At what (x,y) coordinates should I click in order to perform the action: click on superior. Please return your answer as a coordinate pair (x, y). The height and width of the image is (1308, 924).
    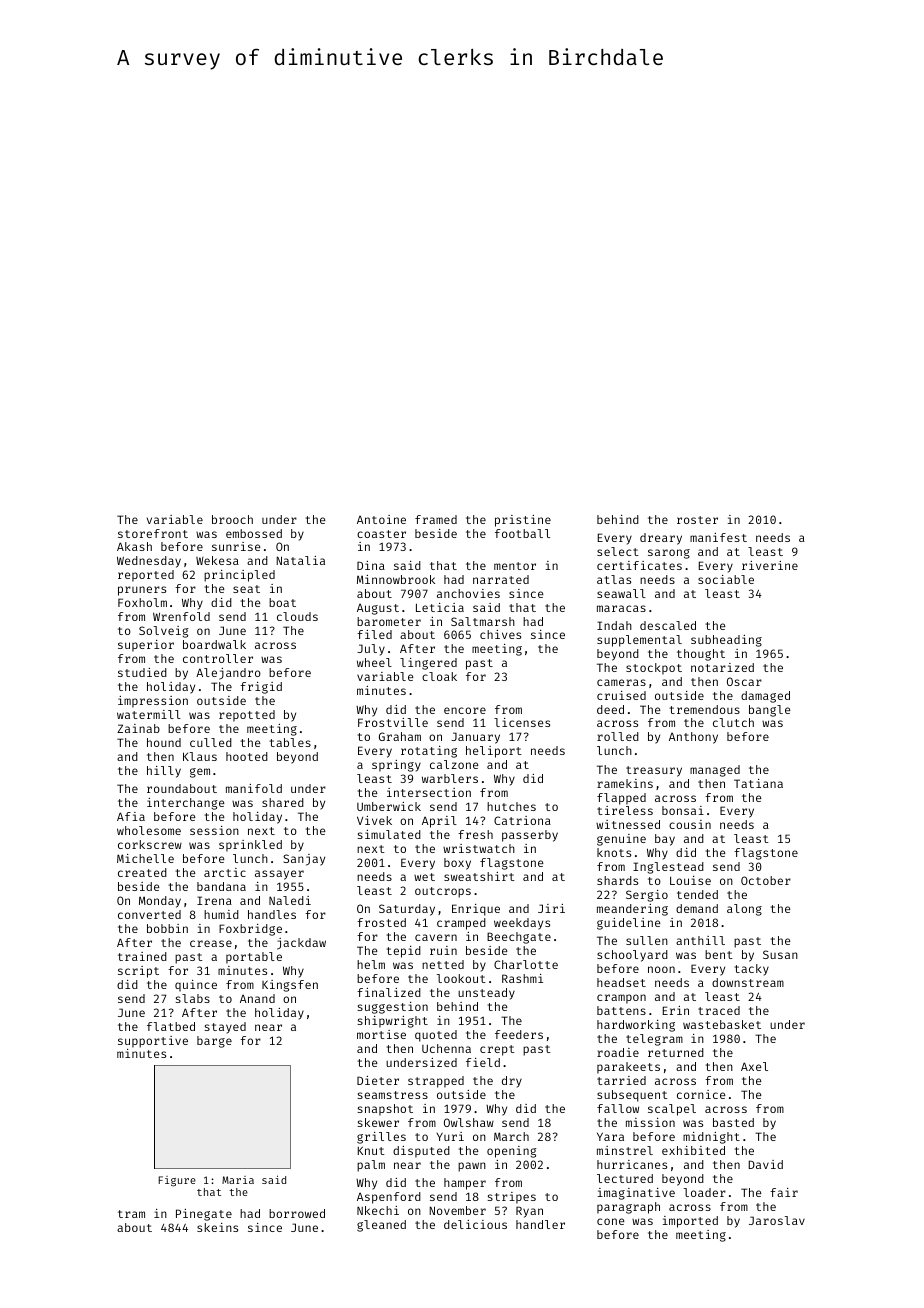
    Looking at the image, I should click on (146, 646).
